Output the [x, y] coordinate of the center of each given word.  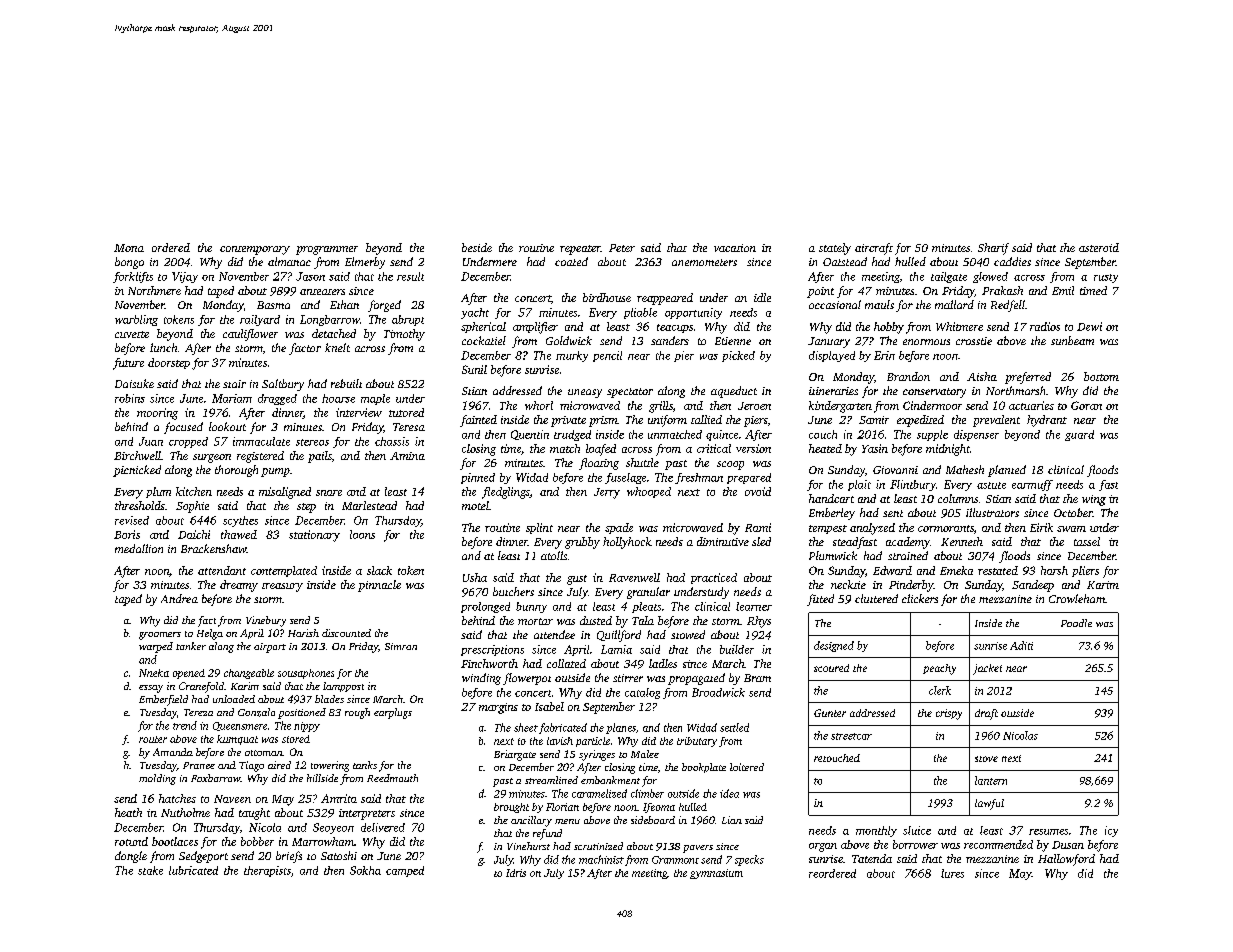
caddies [1012, 261]
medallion [139, 548]
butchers [513, 591]
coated [571, 261]
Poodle [1076, 623]
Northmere [154, 290]
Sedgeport [203, 857]
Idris [516, 873]
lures [952, 873]
